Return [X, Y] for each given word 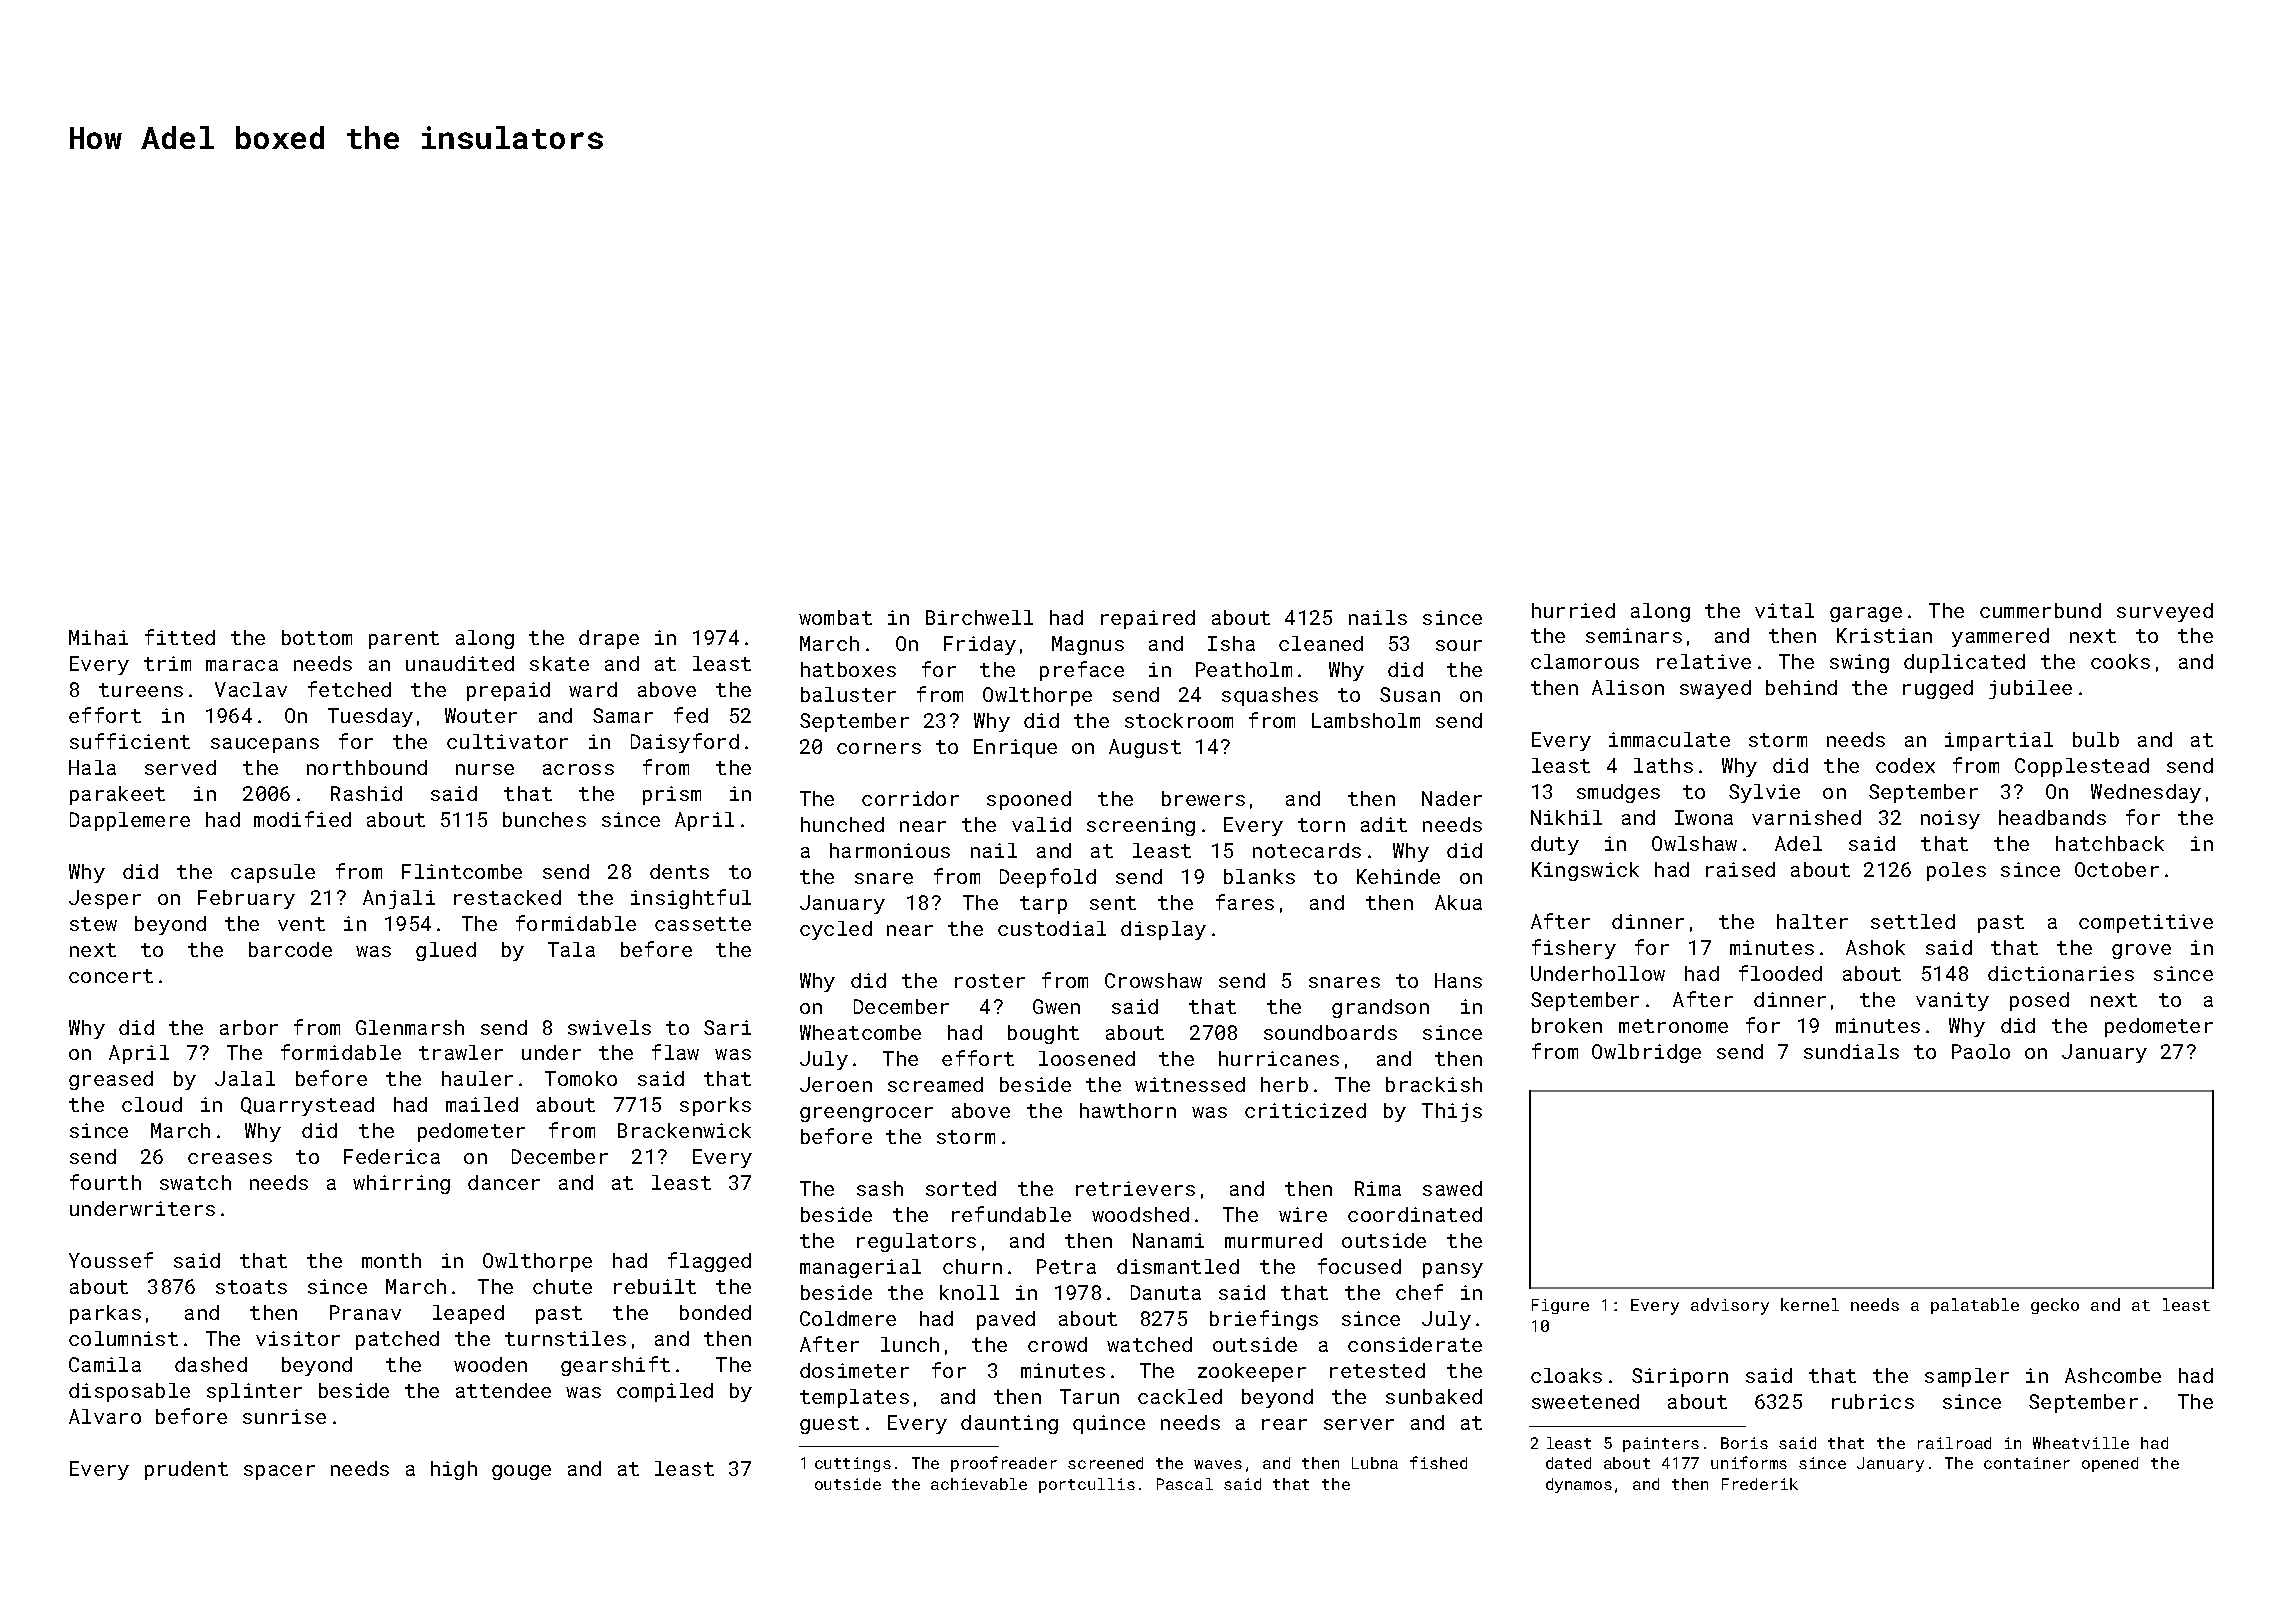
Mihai [98, 637]
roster [990, 981]
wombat [835, 617]
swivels [609, 1027]
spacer [279, 1472]
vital [1784, 610]
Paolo [1981, 1051]
